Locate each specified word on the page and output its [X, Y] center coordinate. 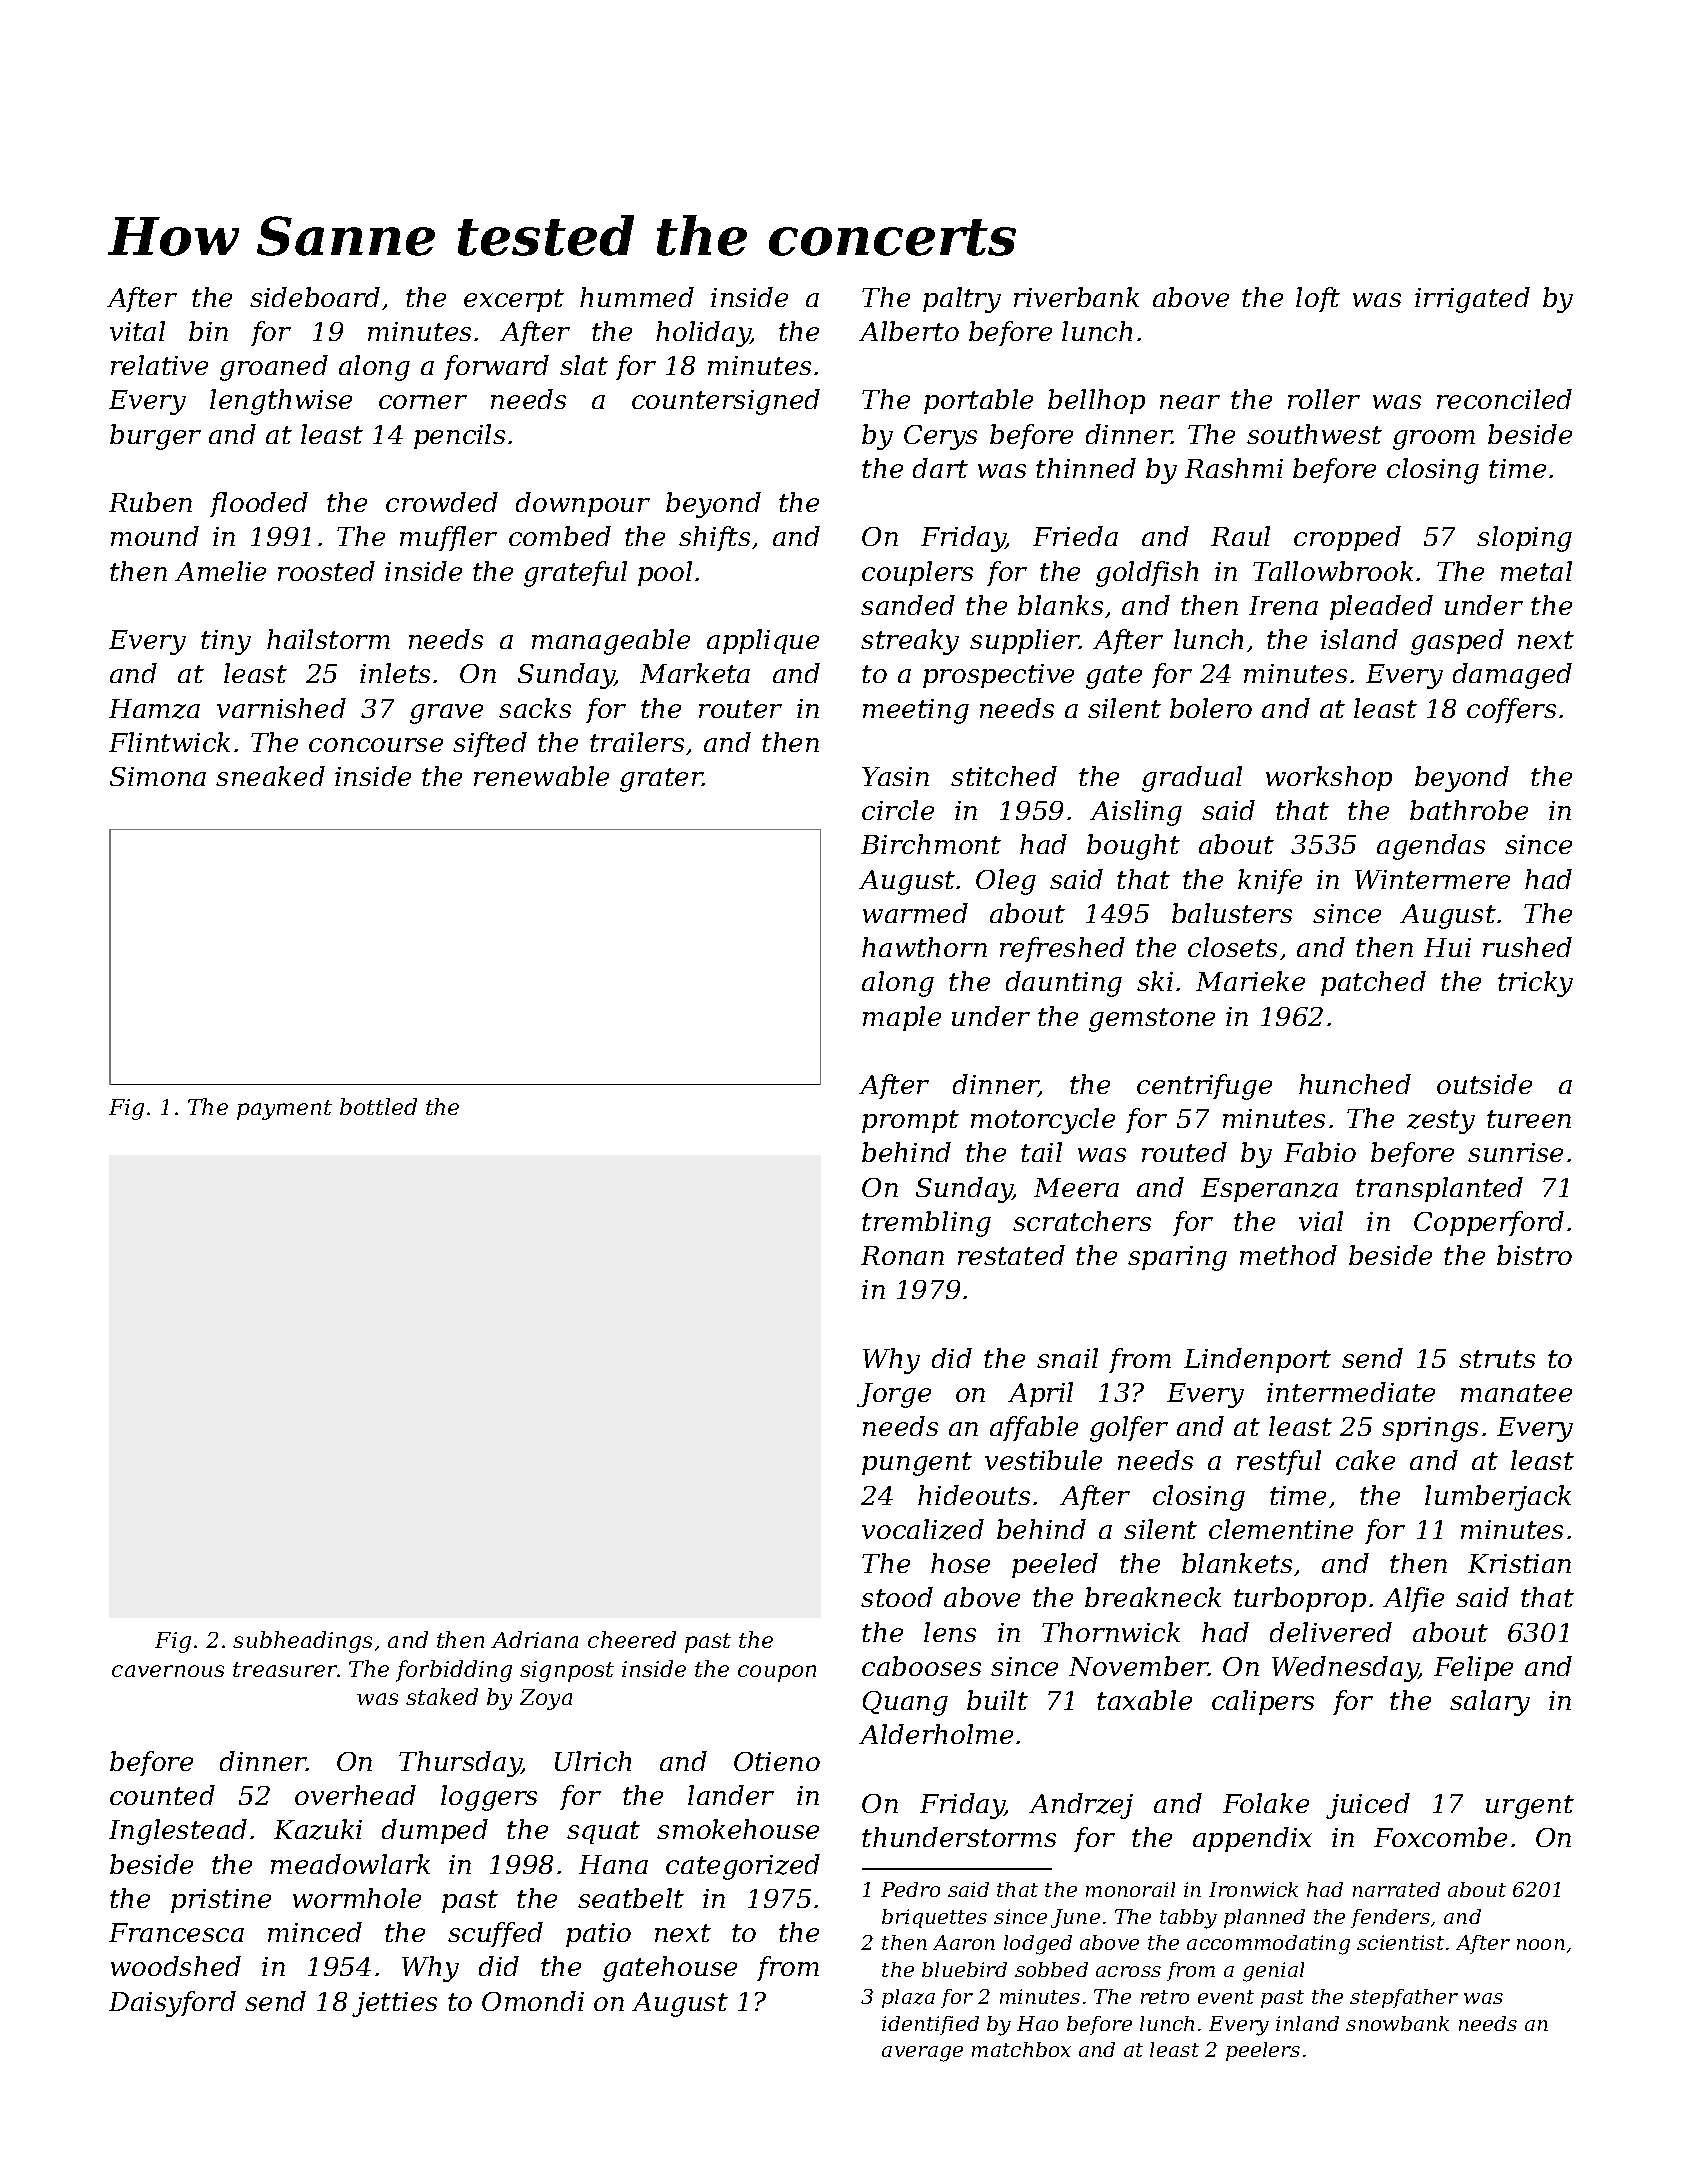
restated [1011, 1255]
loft [1318, 299]
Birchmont [931, 844]
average [922, 2054]
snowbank [1397, 2023]
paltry [962, 300]
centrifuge [1204, 1087]
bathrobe [1469, 810]
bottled [378, 1106]
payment [284, 1110]
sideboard [315, 297]
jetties [394, 2004]
